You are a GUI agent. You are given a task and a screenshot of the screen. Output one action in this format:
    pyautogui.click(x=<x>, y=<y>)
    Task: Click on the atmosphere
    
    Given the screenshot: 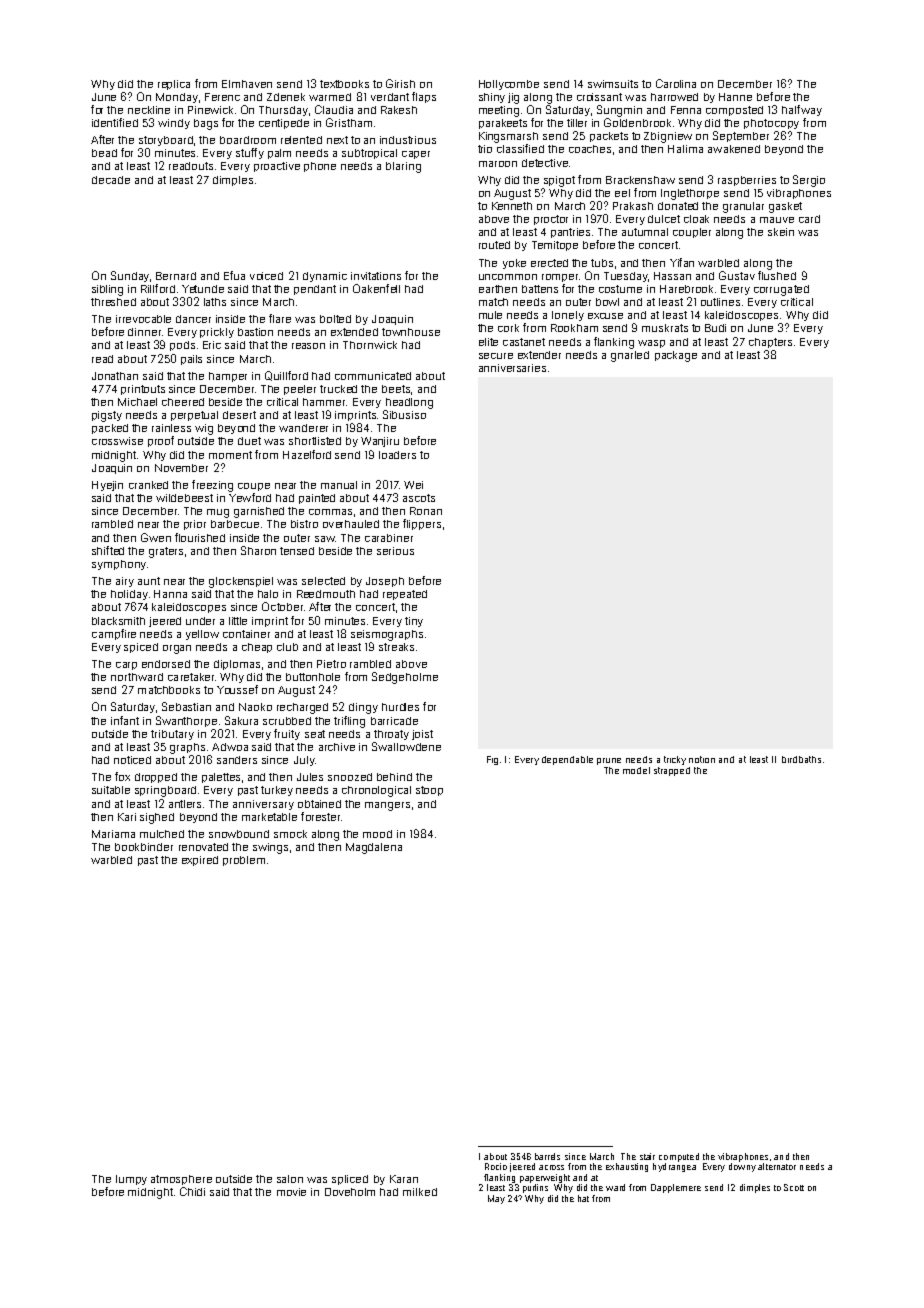 What is the action you would take?
    pyautogui.click(x=181, y=1180)
